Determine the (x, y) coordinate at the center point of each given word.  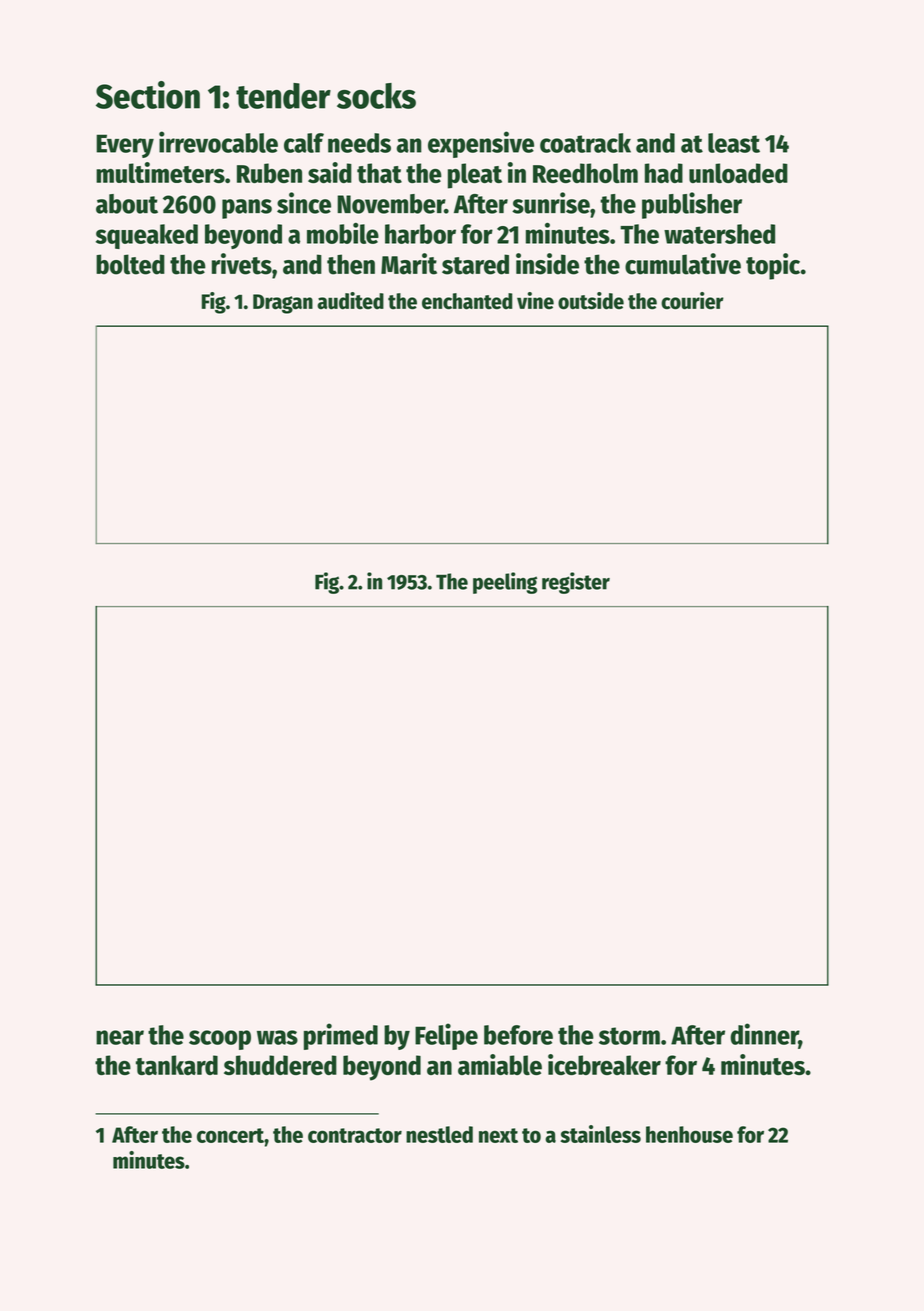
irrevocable (218, 142)
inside (547, 264)
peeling (505, 583)
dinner (764, 1035)
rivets (242, 264)
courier (692, 301)
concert (230, 1135)
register (576, 583)
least (734, 143)
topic (773, 266)
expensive (481, 144)
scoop (220, 1040)
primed (341, 1036)
